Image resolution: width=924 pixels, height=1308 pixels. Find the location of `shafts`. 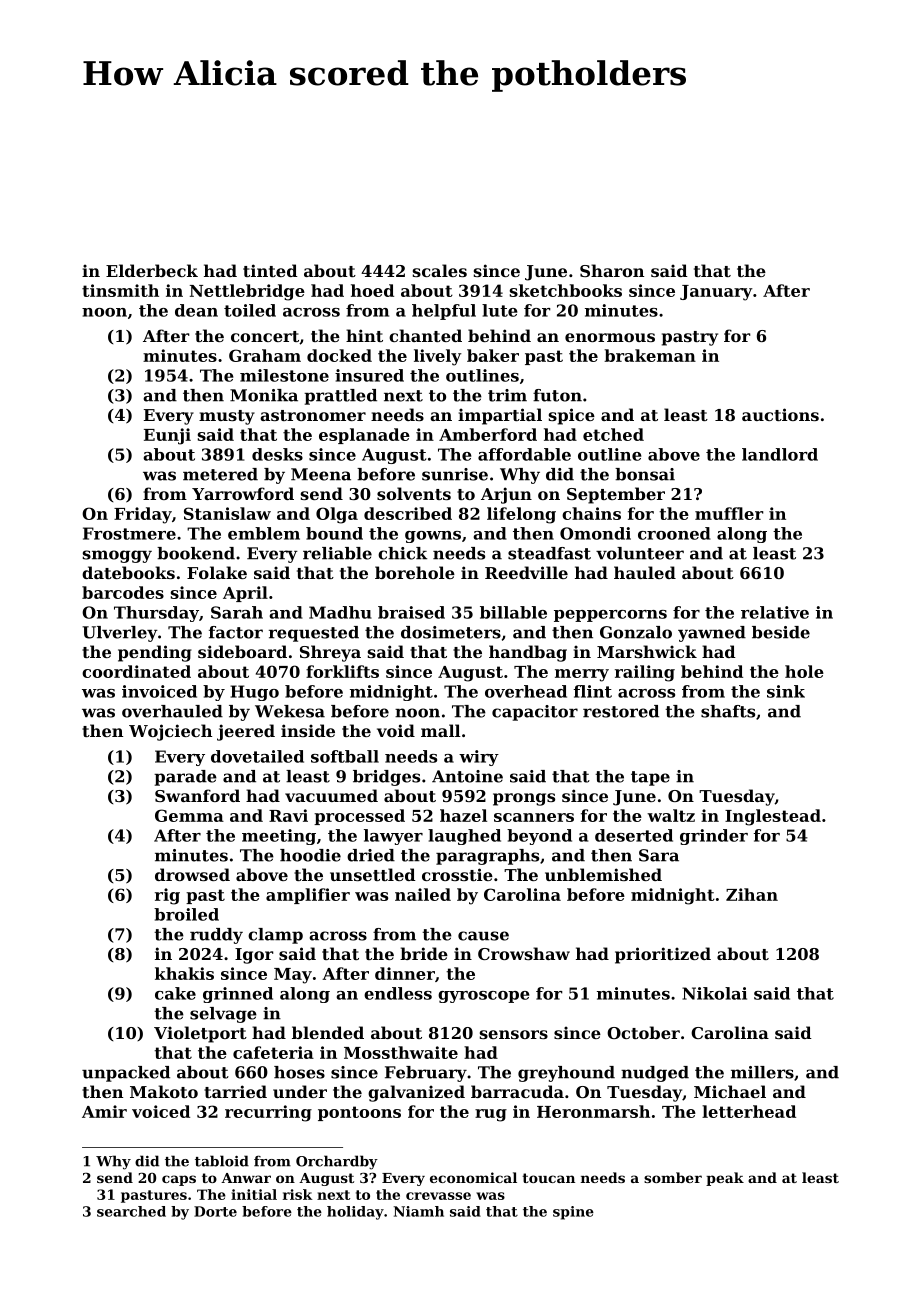

shafts is located at coordinates (728, 711).
